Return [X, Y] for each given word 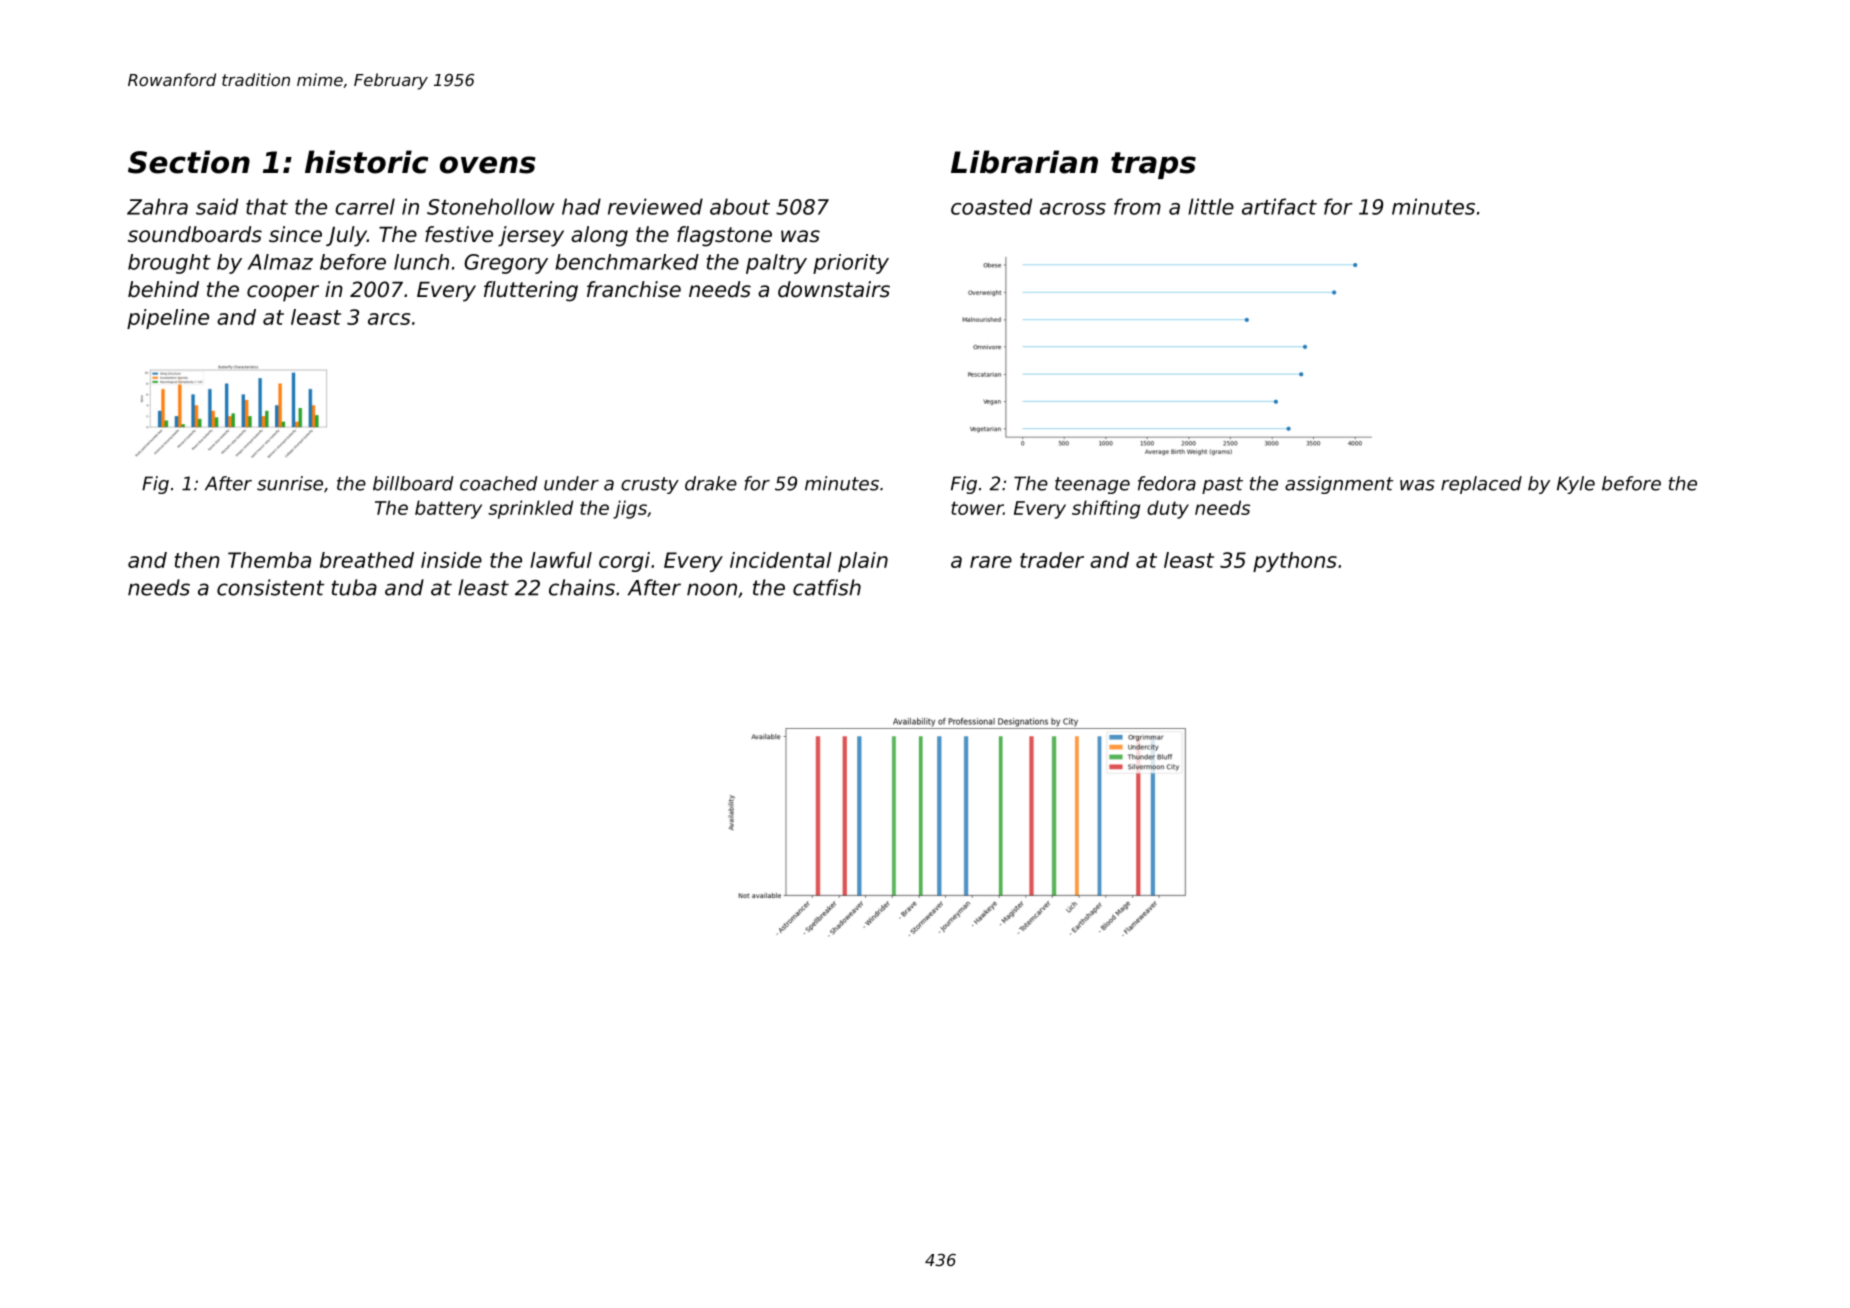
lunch [421, 262]
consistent [270, 587]
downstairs [834, 289]
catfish [827, 587]
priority [851, 264]
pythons [1295, 562]
